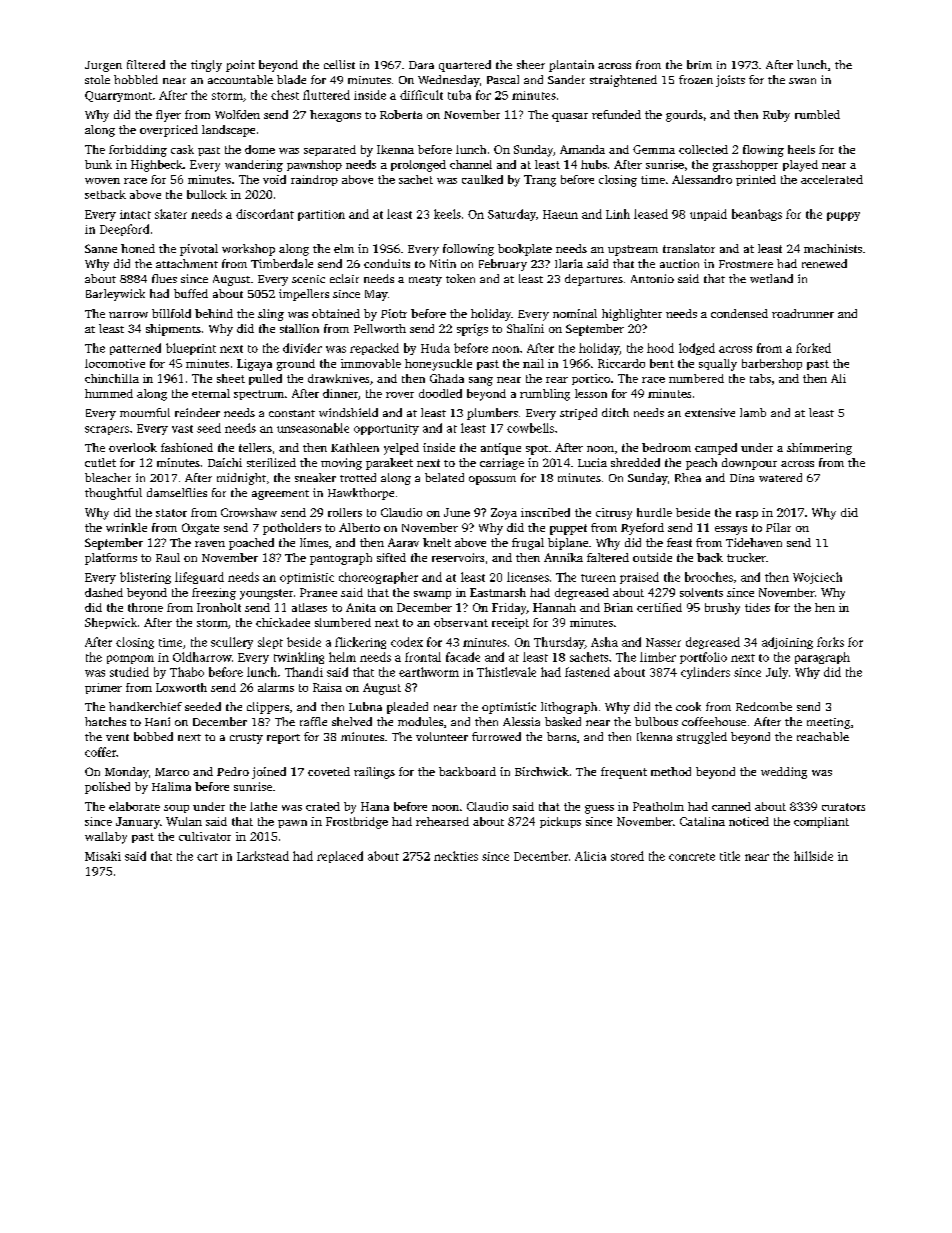  Describe the element at coordinates (764, 706) in the screenshot. I see `Redcombe` at that location.
